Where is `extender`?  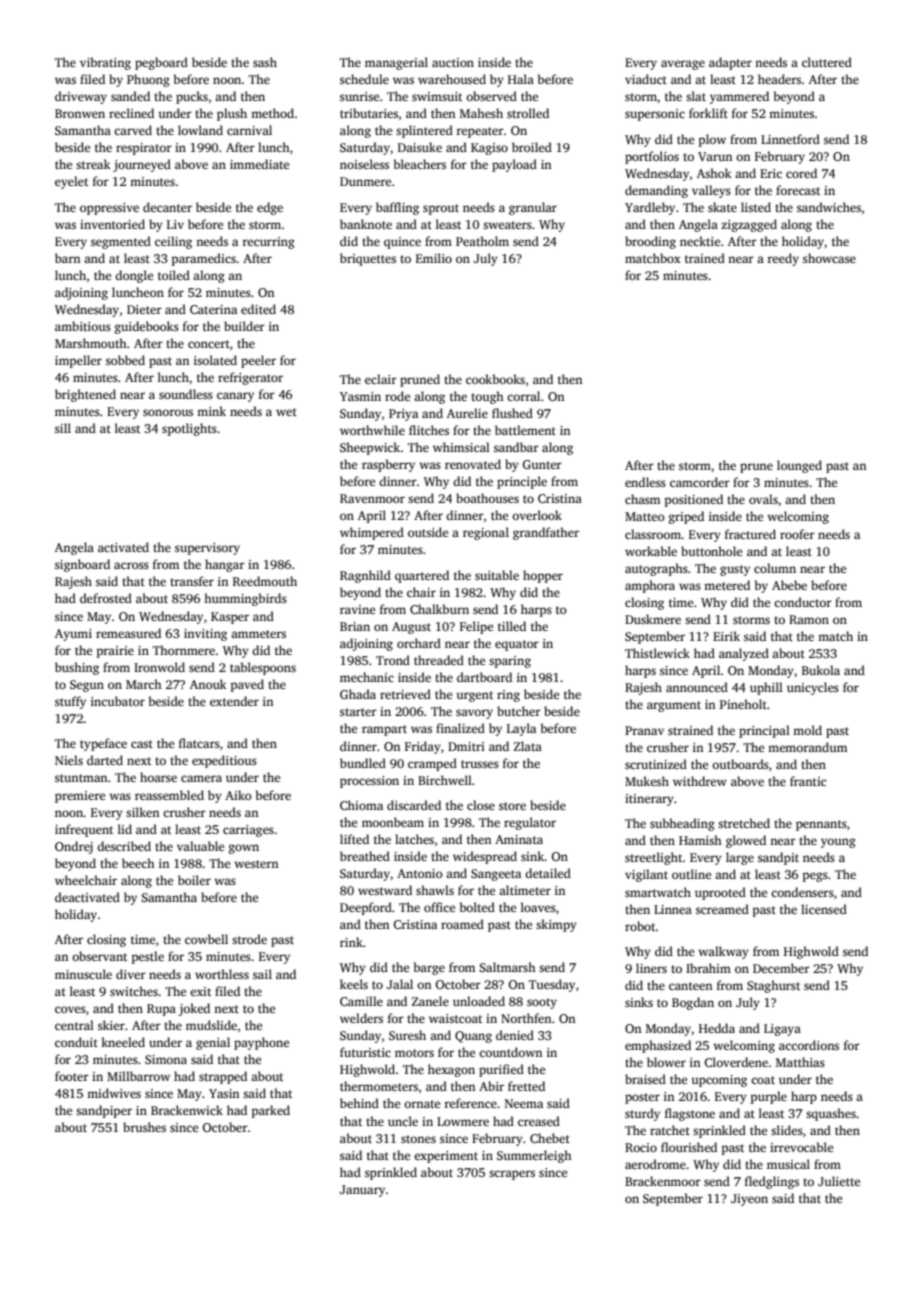 extender is located at coordinates (234, 701).
